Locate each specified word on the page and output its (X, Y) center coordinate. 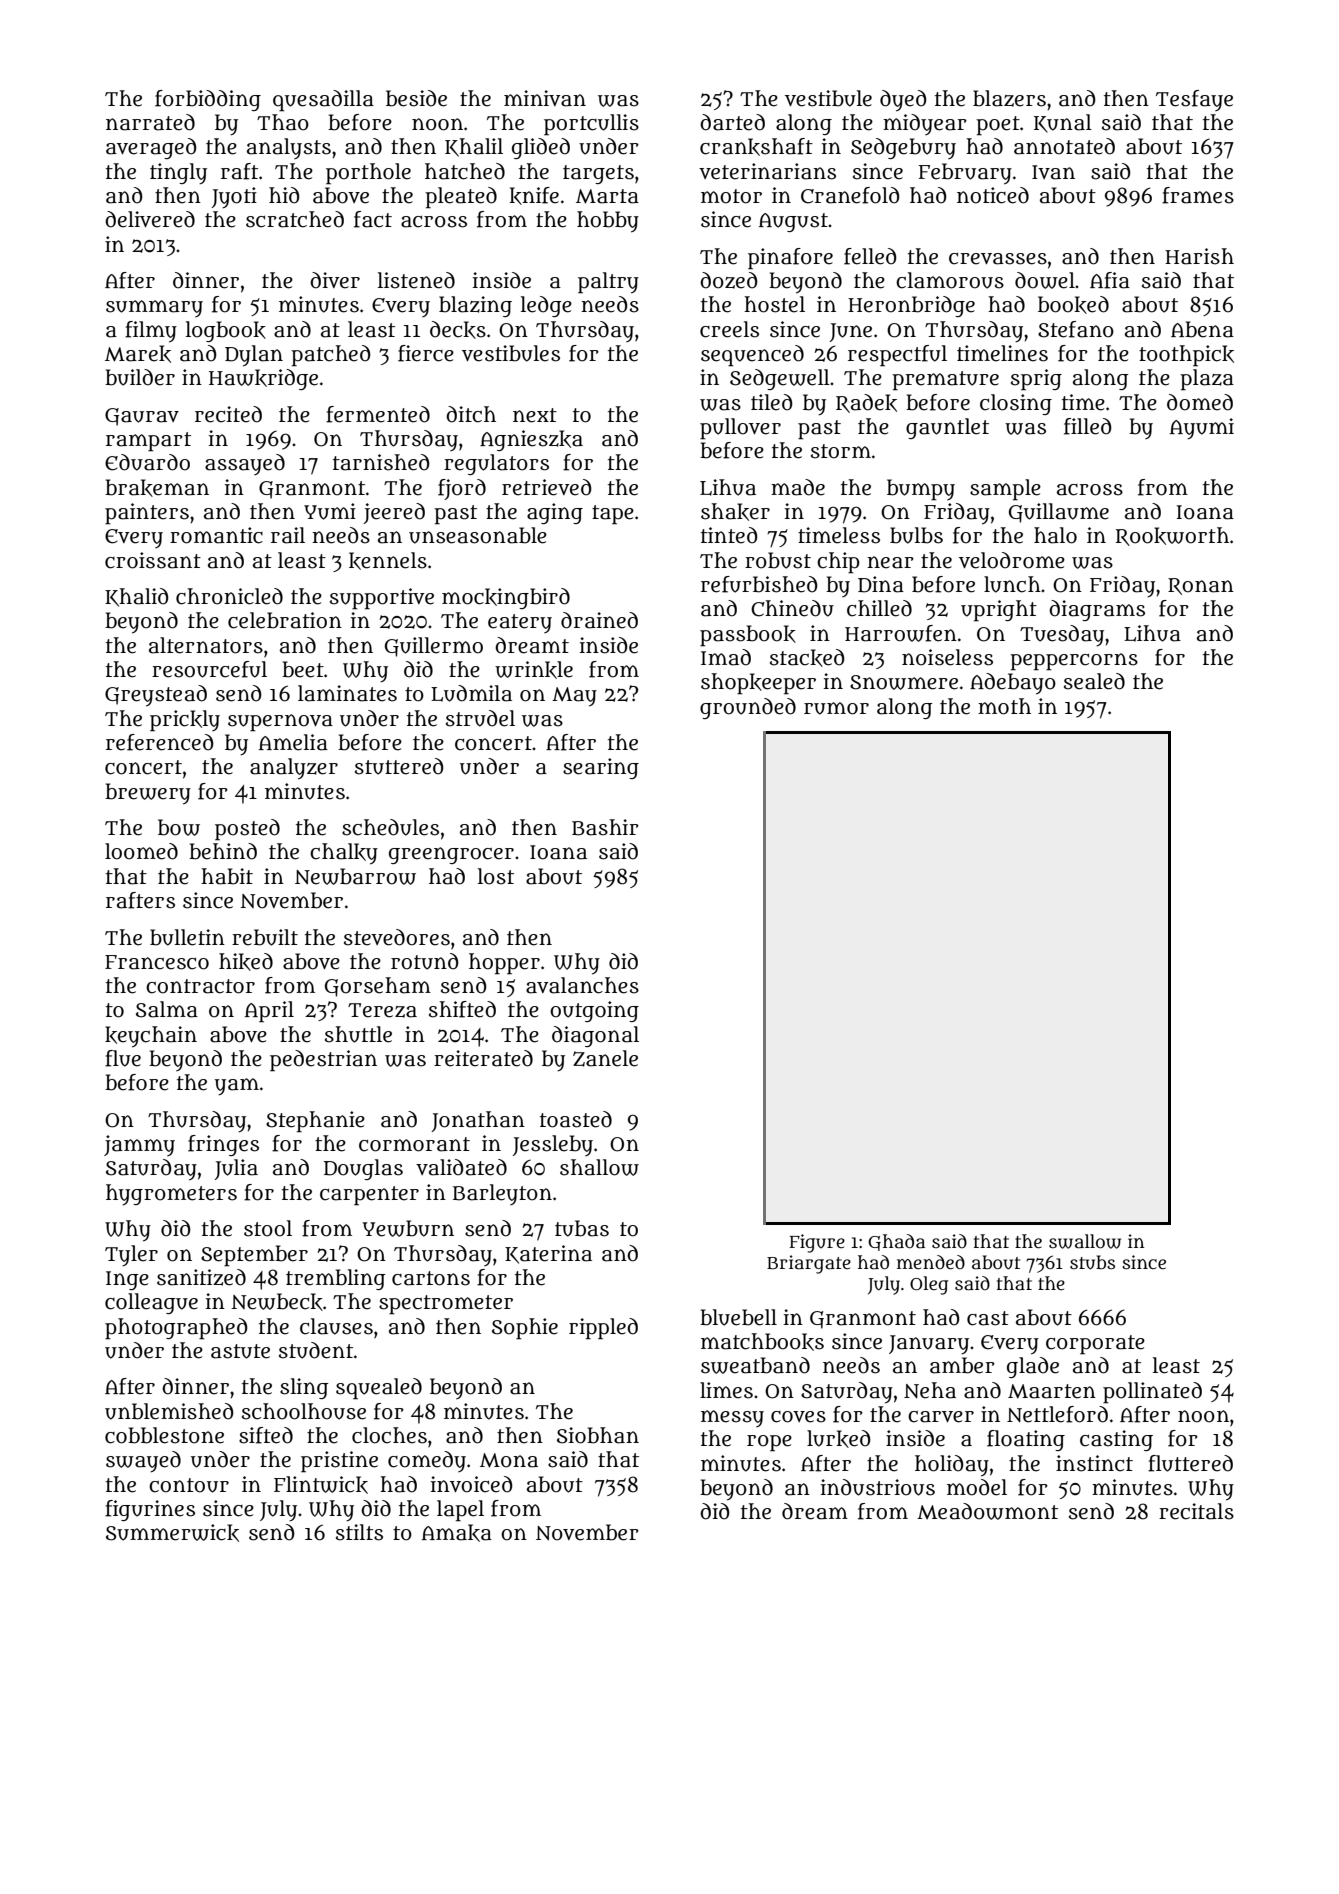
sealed (1094, 681)
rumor (836, 708)
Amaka (457, 1533)
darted (732, 122)
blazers (1009, 98)
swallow (1085, 1241)
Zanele (605, 1058)
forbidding (208, 100)
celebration (285, 620)
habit (227, 876)
